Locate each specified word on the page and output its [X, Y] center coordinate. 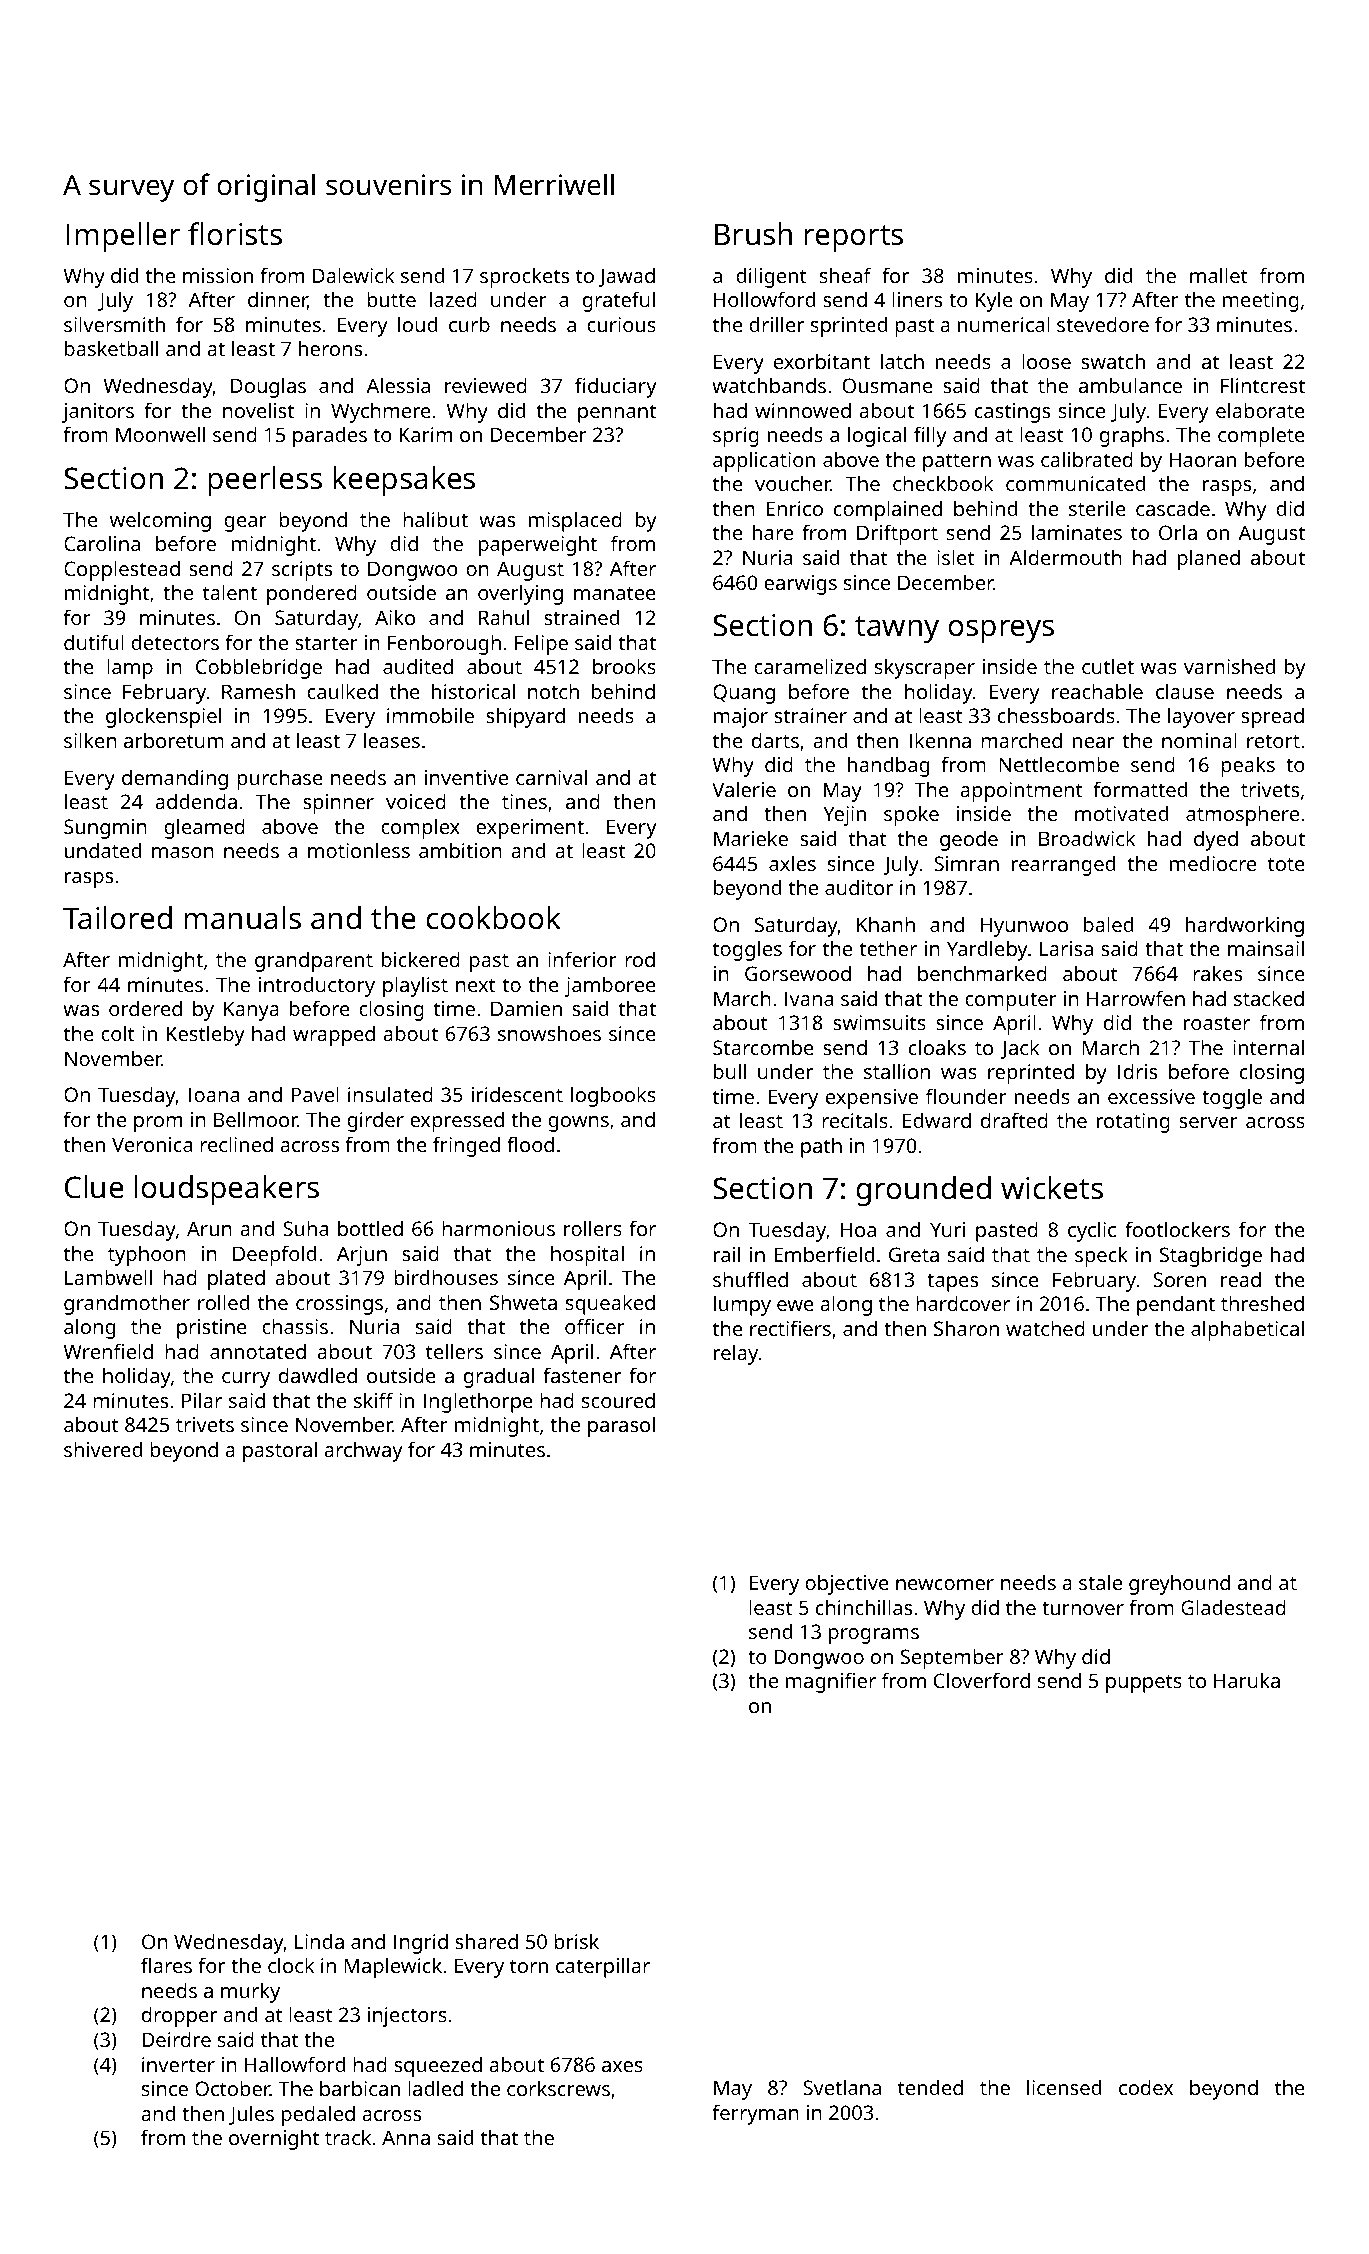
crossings [339, 1305]
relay [736, 1354]
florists [235, 234]
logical [877, 436]
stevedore [1103, 324]
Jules [251, 2115]
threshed [1262, 1303]
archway [363, 1451]
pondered [312, 594]
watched [1045, 1328]
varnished [1229, 666]
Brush [753, 234]
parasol [621, 1426]
